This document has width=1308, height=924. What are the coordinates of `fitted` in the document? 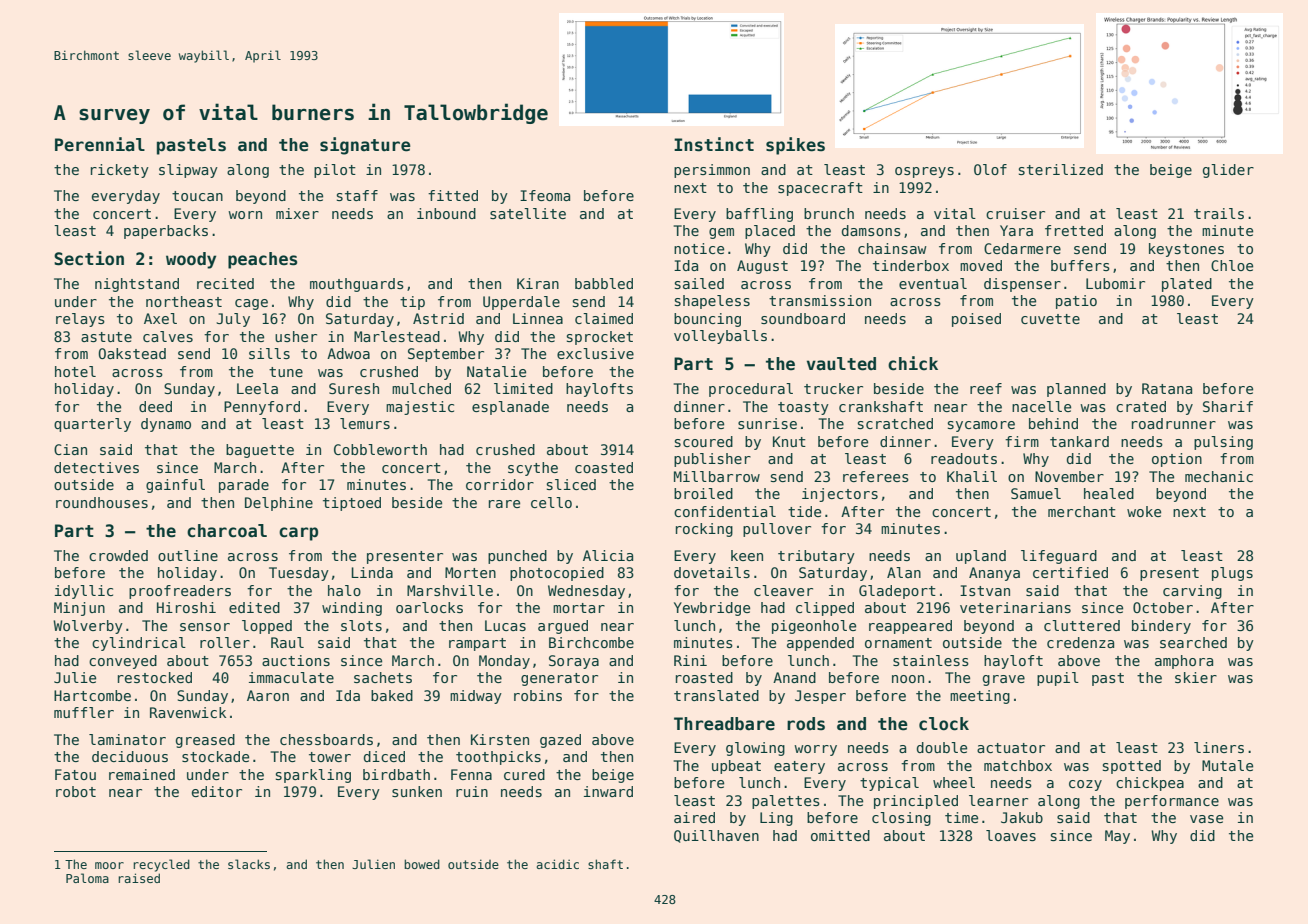 It's located at (453, 195).
